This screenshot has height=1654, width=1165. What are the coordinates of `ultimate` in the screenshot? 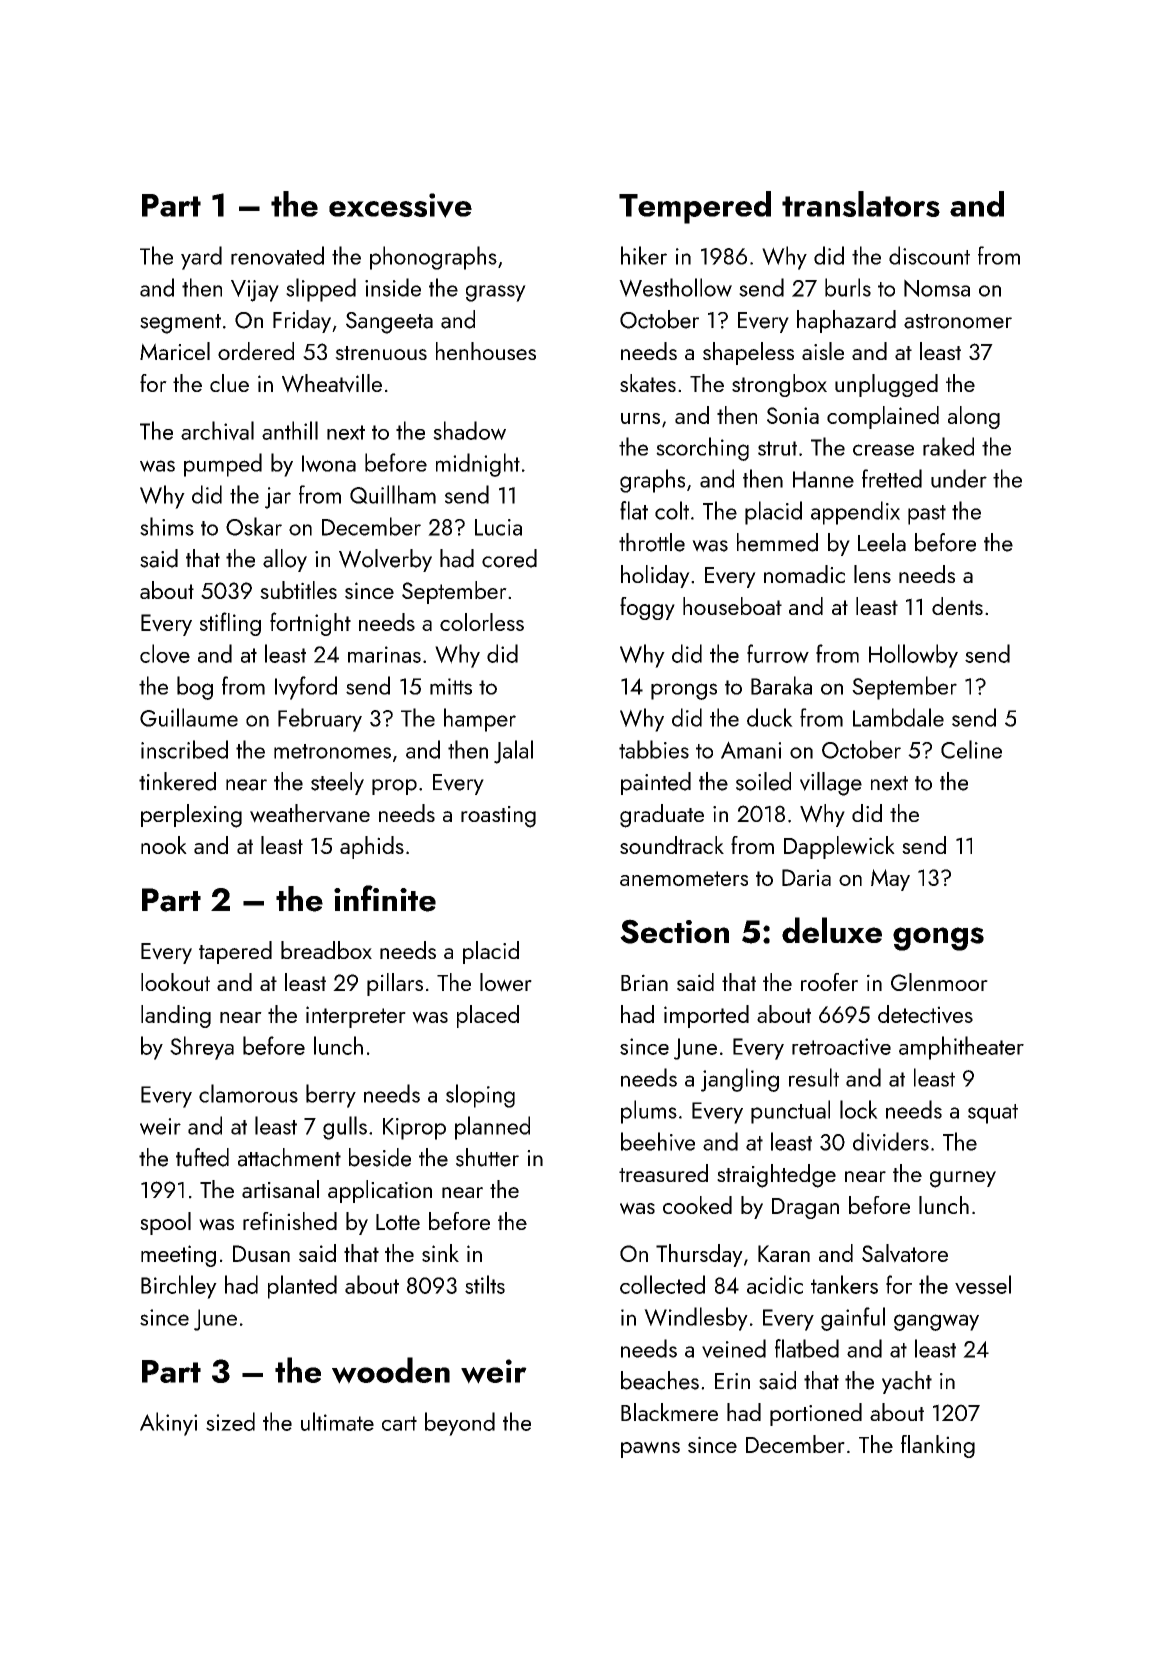 It's located at (337, 1421).
